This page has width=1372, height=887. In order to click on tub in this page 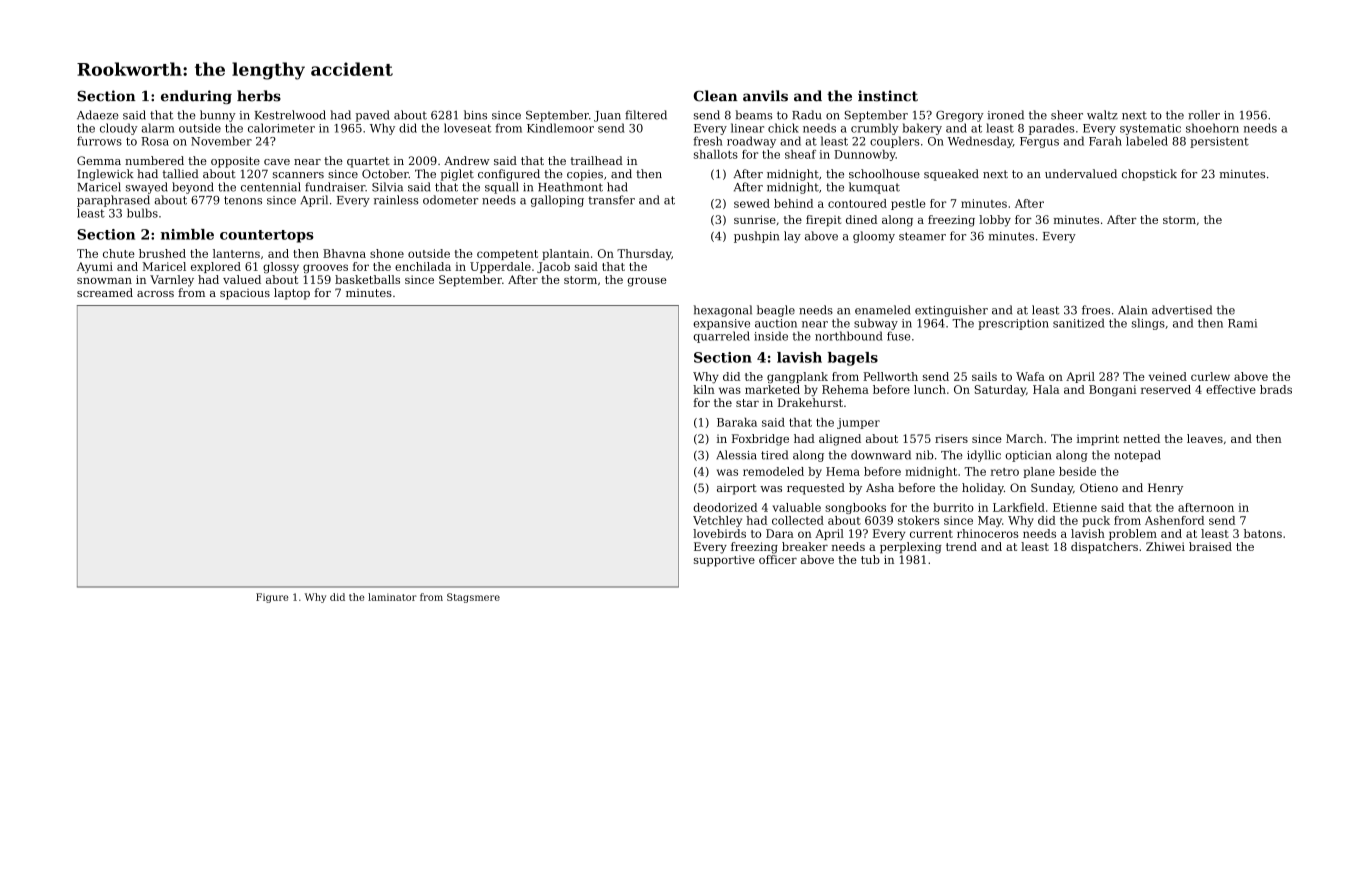, I will do `click(870, 559)`.
